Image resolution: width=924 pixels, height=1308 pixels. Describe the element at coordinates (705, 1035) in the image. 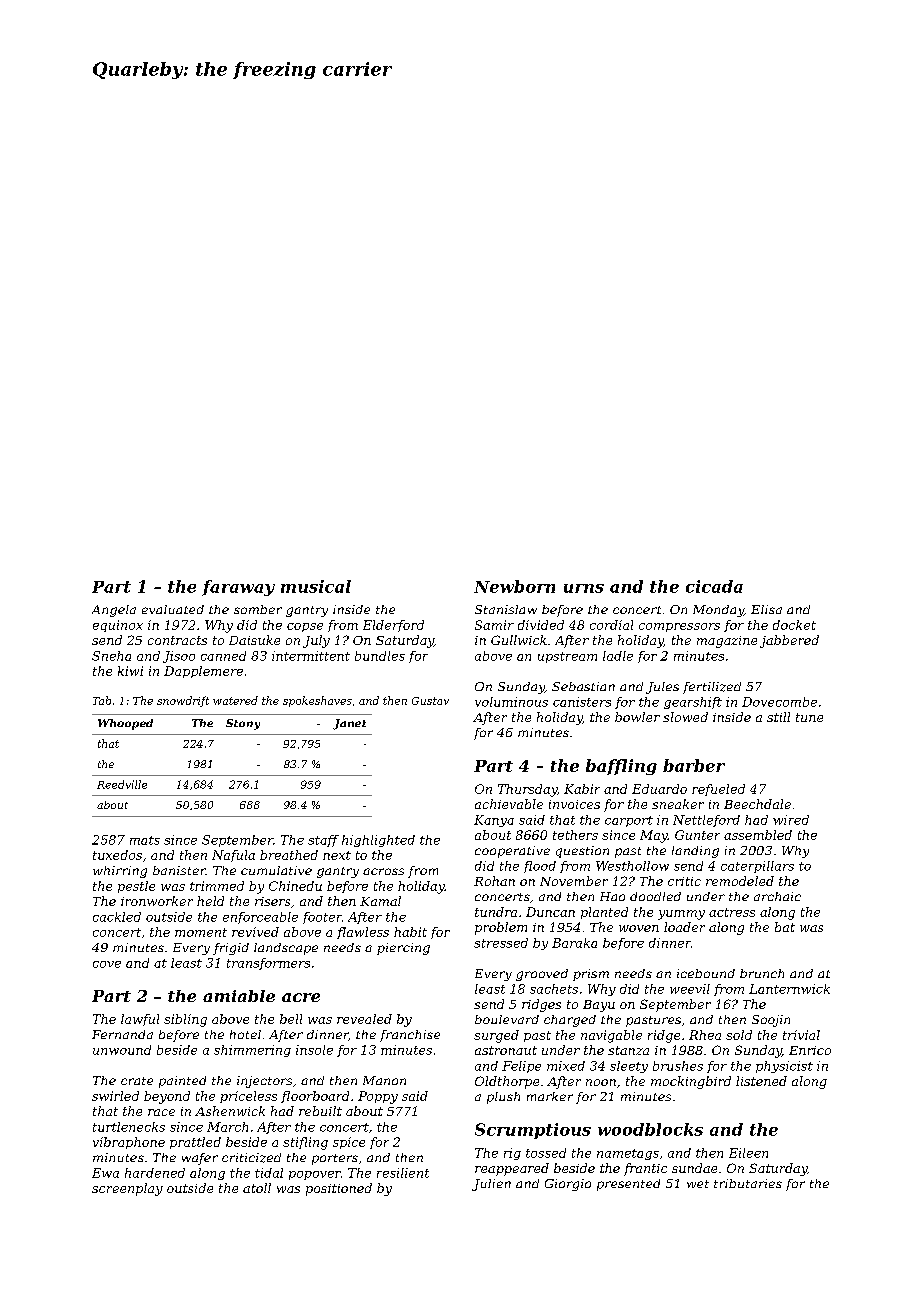

I see `Rhea` at that location.
